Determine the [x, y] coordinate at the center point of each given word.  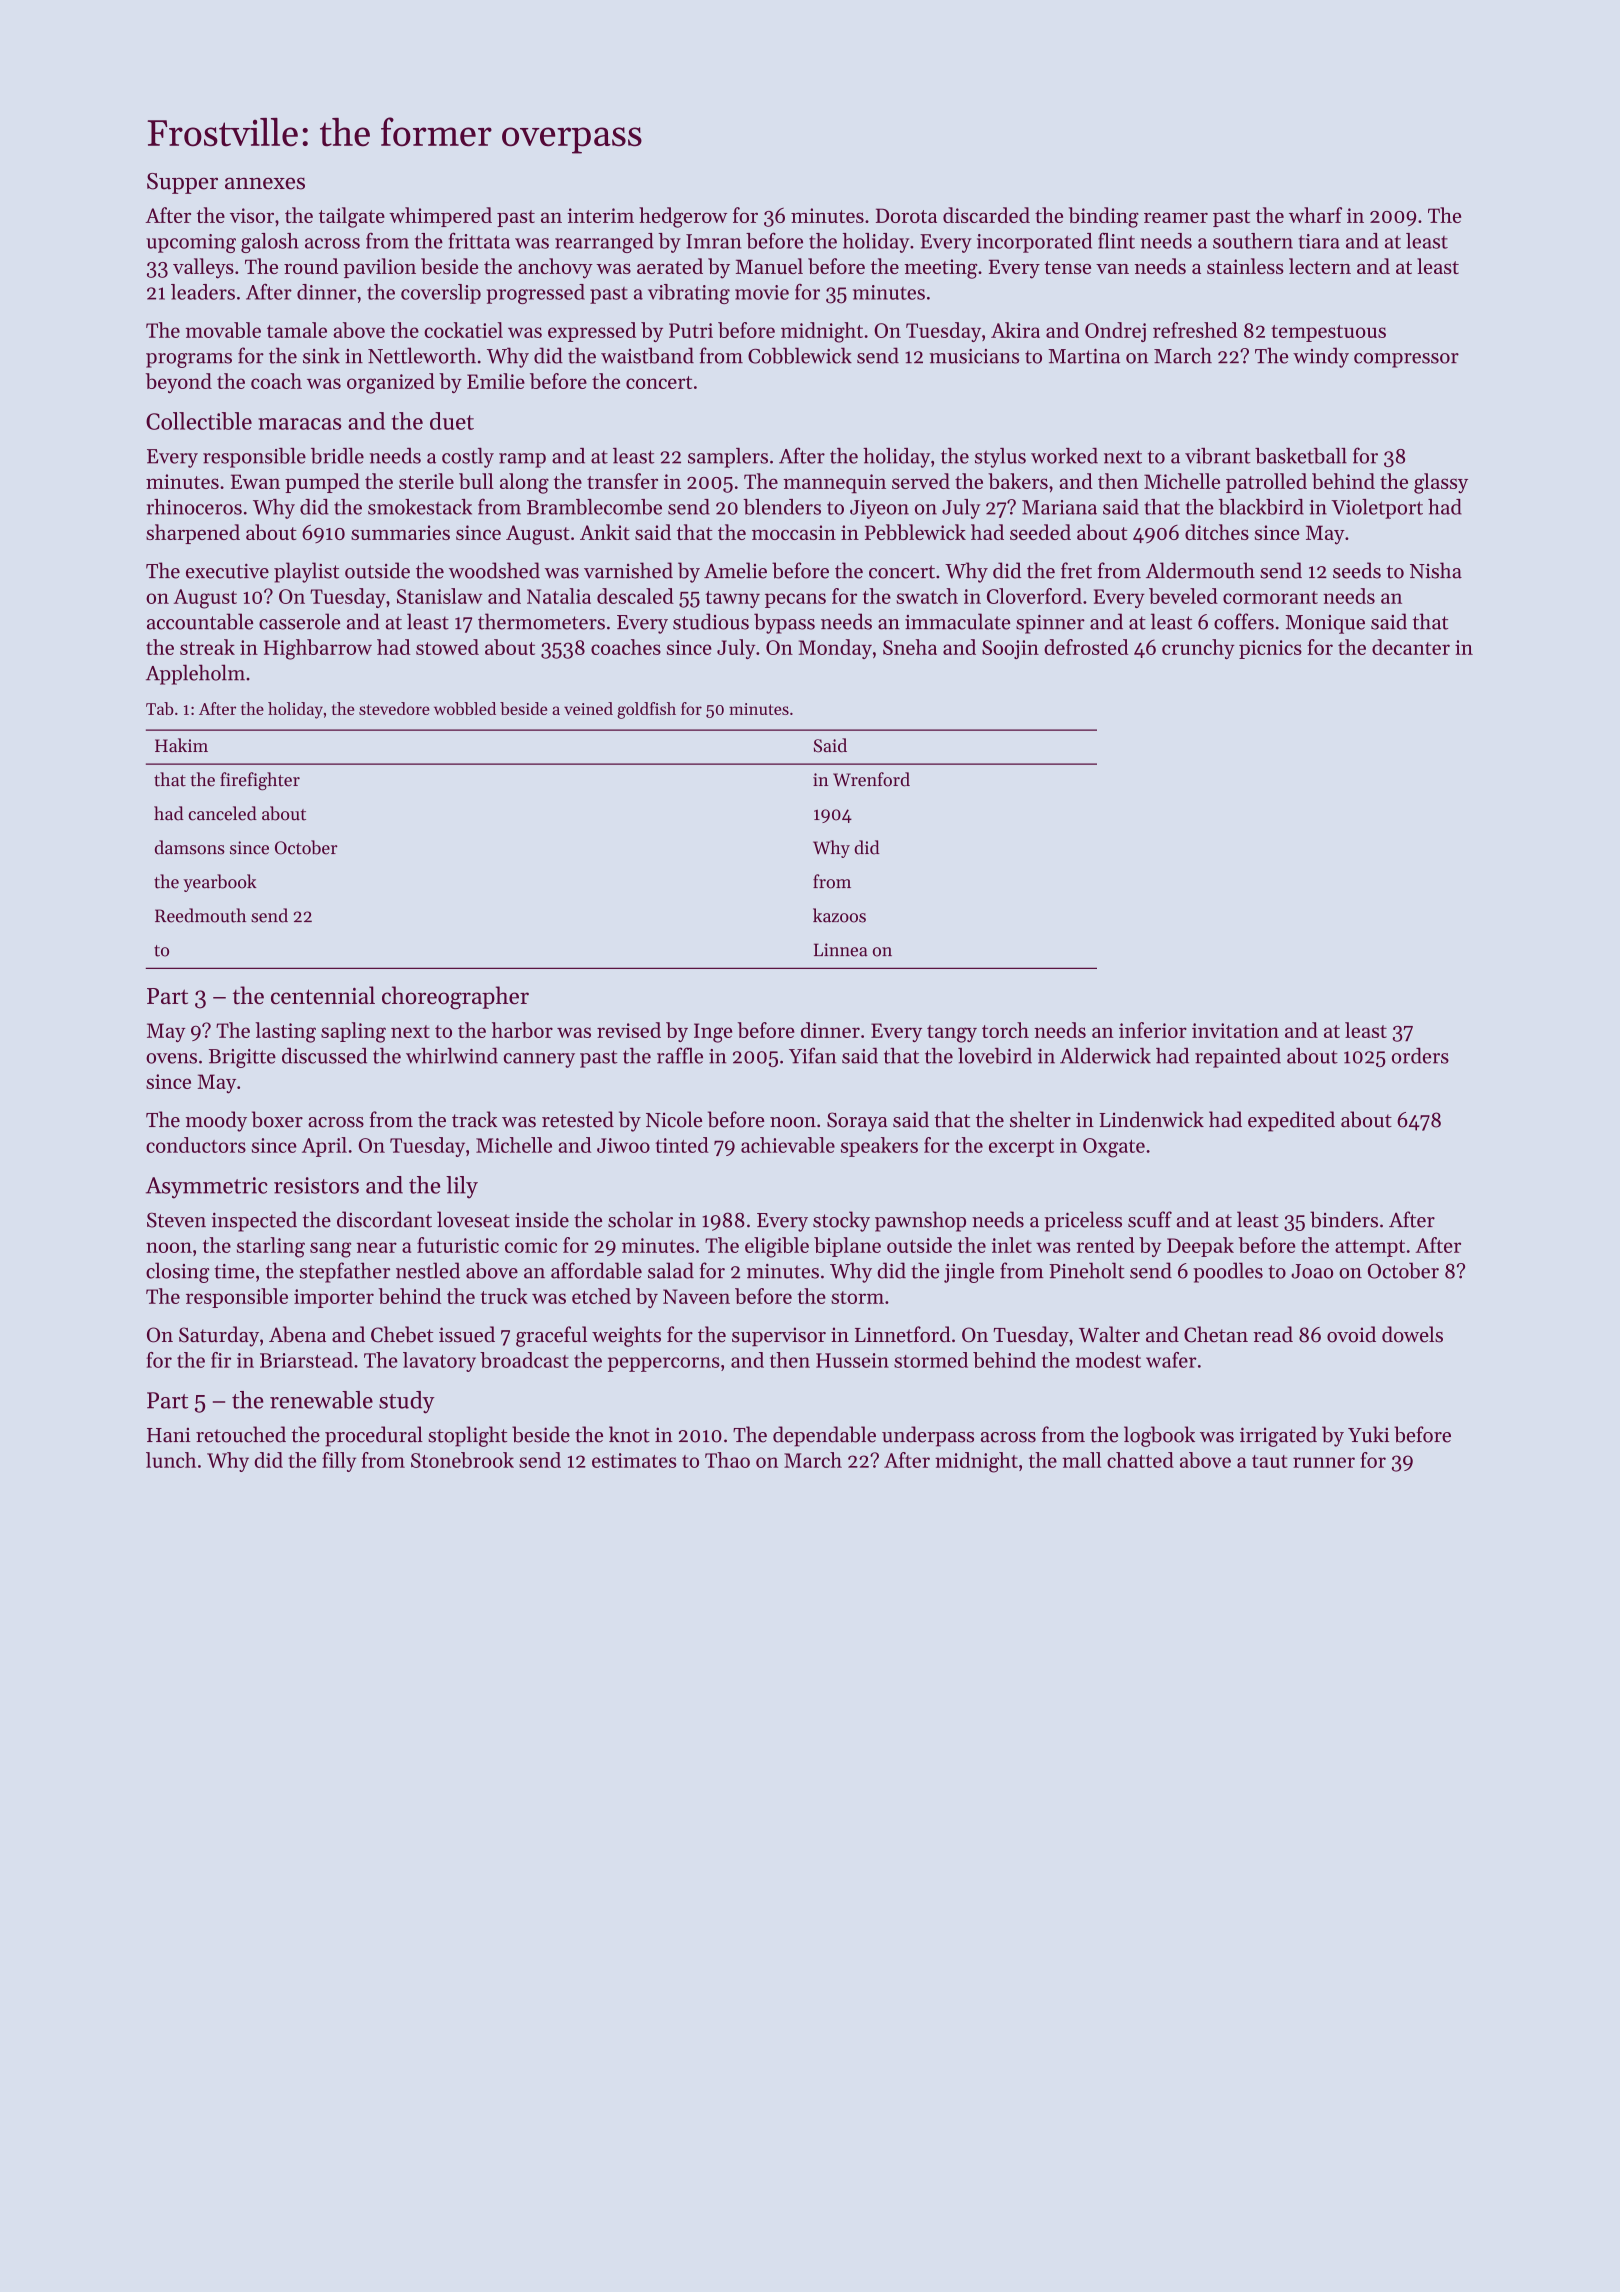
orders [1420, 1055]
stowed [447, 647]
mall [1081, 1460]
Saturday [219, 1336]
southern [1253, 241]
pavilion [379, 268]
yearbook [220, 883]
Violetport [1377, 509]
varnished [628, 570]
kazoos [839, 915]
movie [762, 292]
